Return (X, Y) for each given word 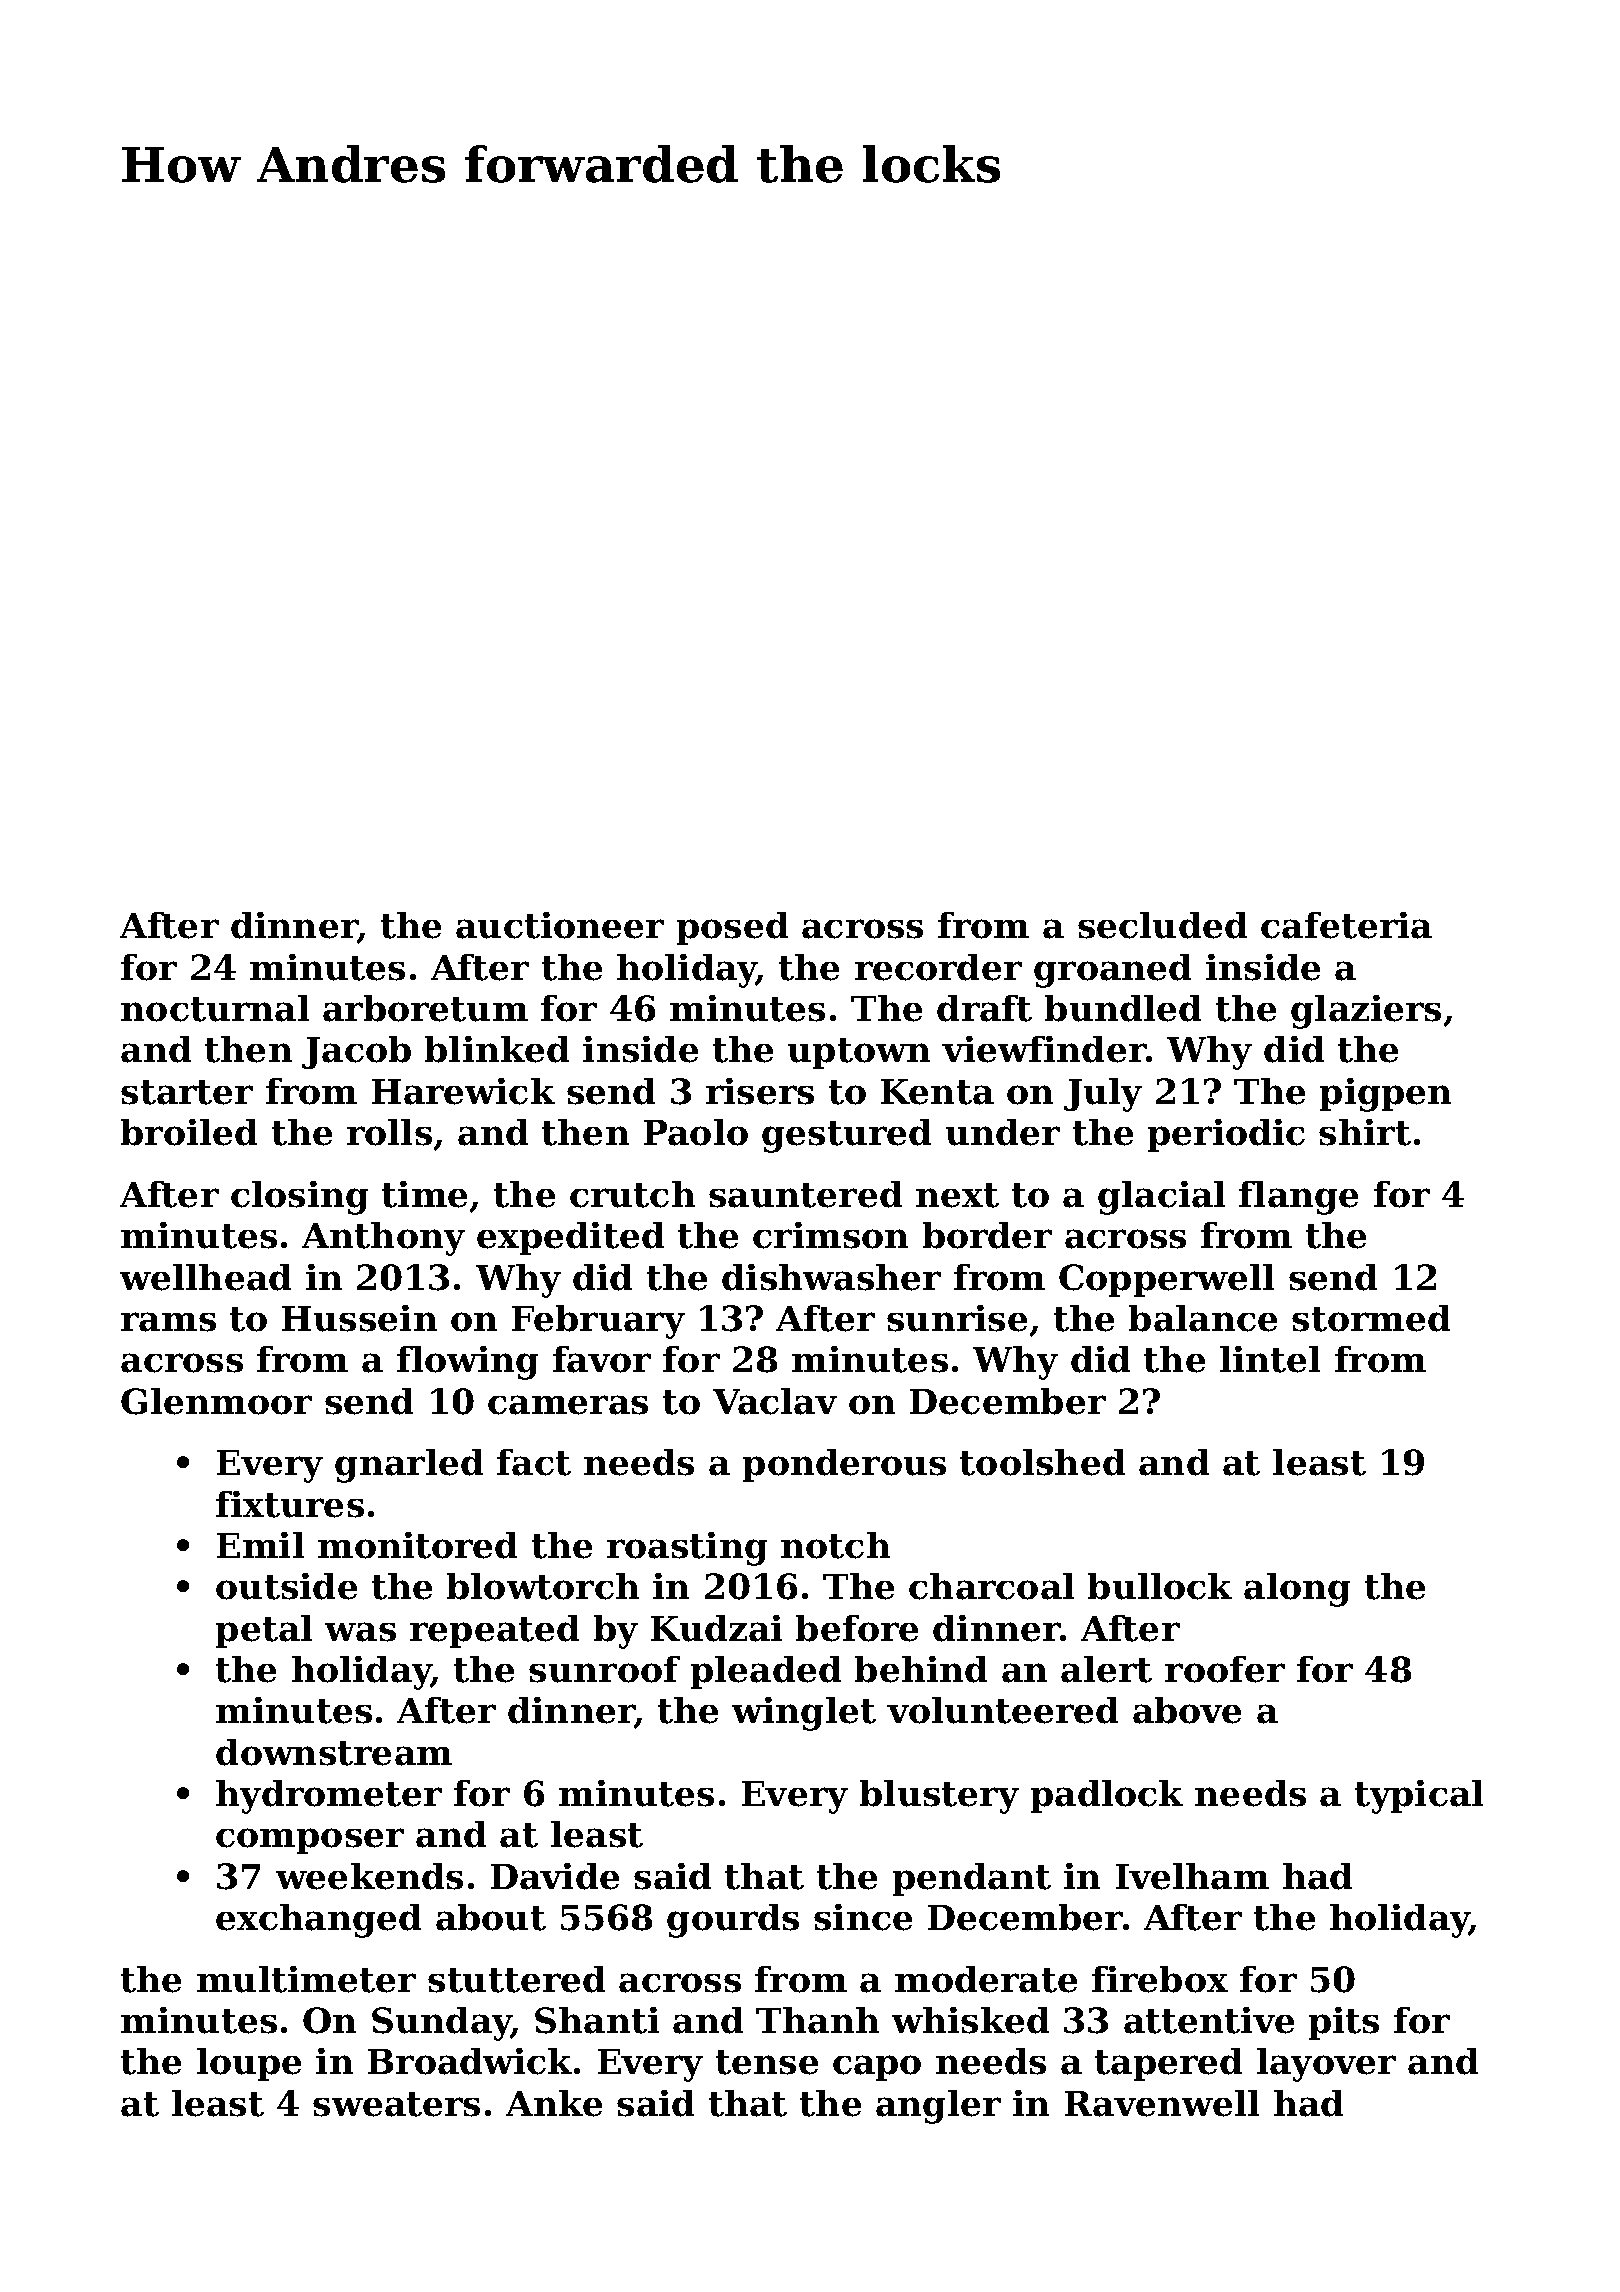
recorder (938, 967)
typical (1419, 1797)
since (863, 1917)
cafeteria (1346, 925)
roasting (687, 1549)
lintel (1270, 1359)
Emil (260, 1545)
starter (187, 1092)
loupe (249, 2064)
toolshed (1042, 1462)
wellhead (205, 1277)
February (598, 1322)
